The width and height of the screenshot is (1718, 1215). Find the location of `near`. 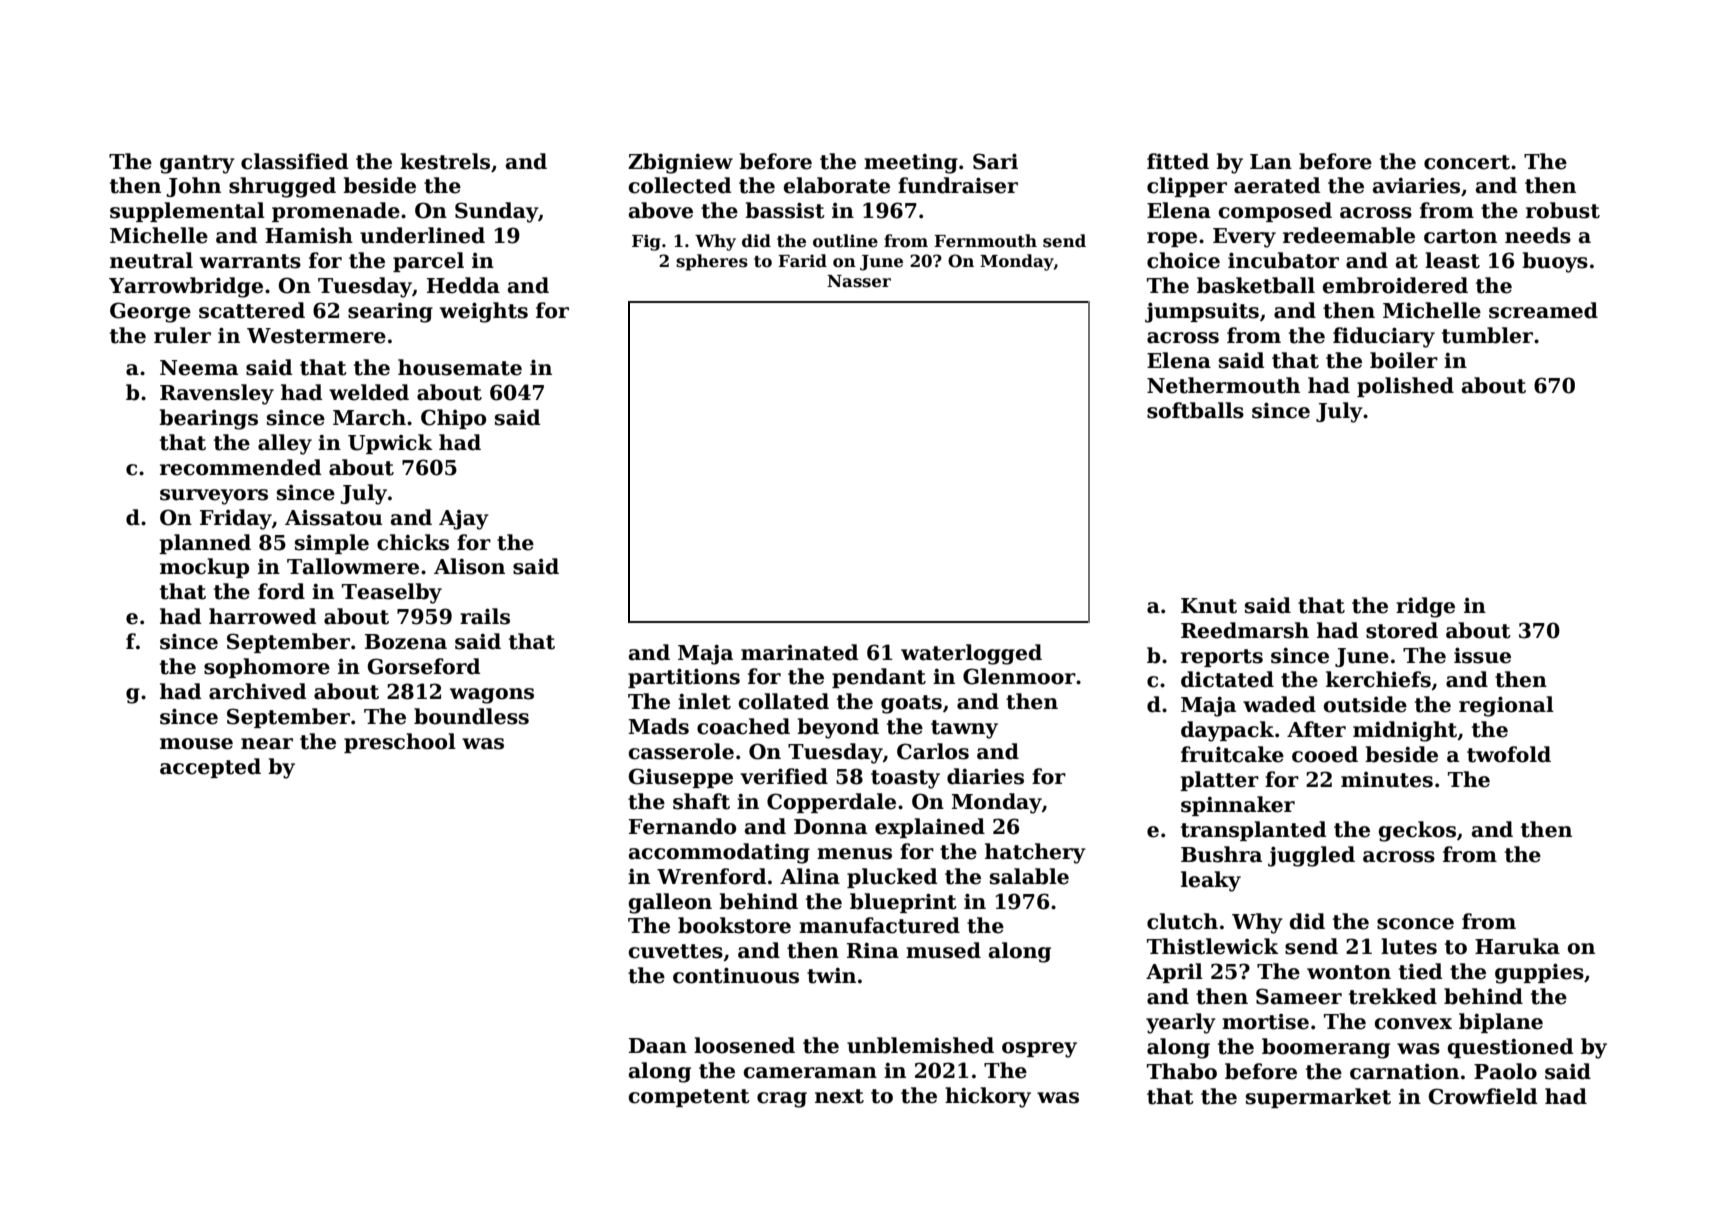

near is located at coordinates (267, 744).
